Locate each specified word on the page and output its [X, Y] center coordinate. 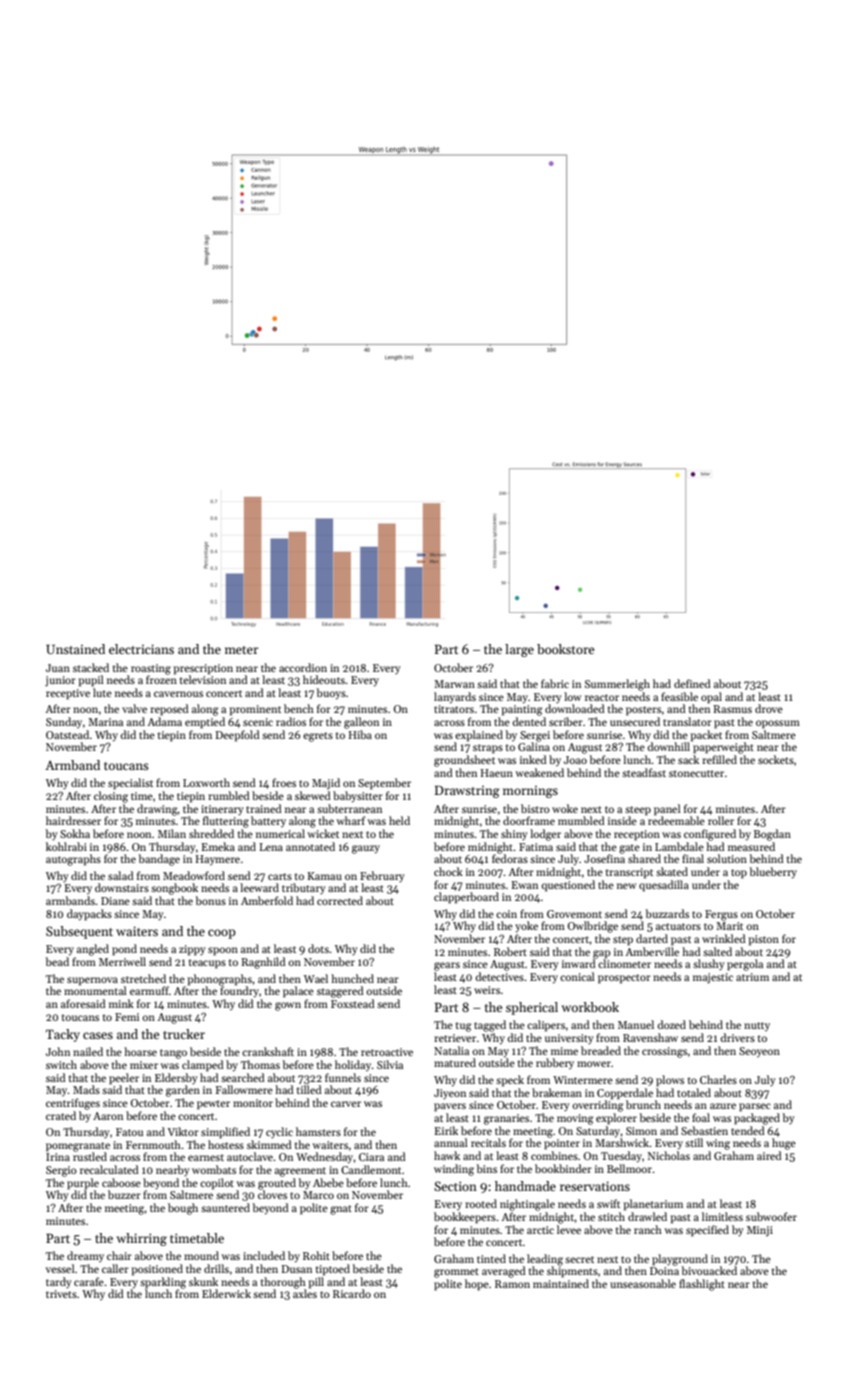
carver [346, 1104]
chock [448, 871]
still [694, 1142]
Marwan [454, 684]
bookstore [565, 649]
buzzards [667, 913]
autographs [73, 860]
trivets [61, 1294]
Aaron [108, 1116]
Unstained [75, 649]
